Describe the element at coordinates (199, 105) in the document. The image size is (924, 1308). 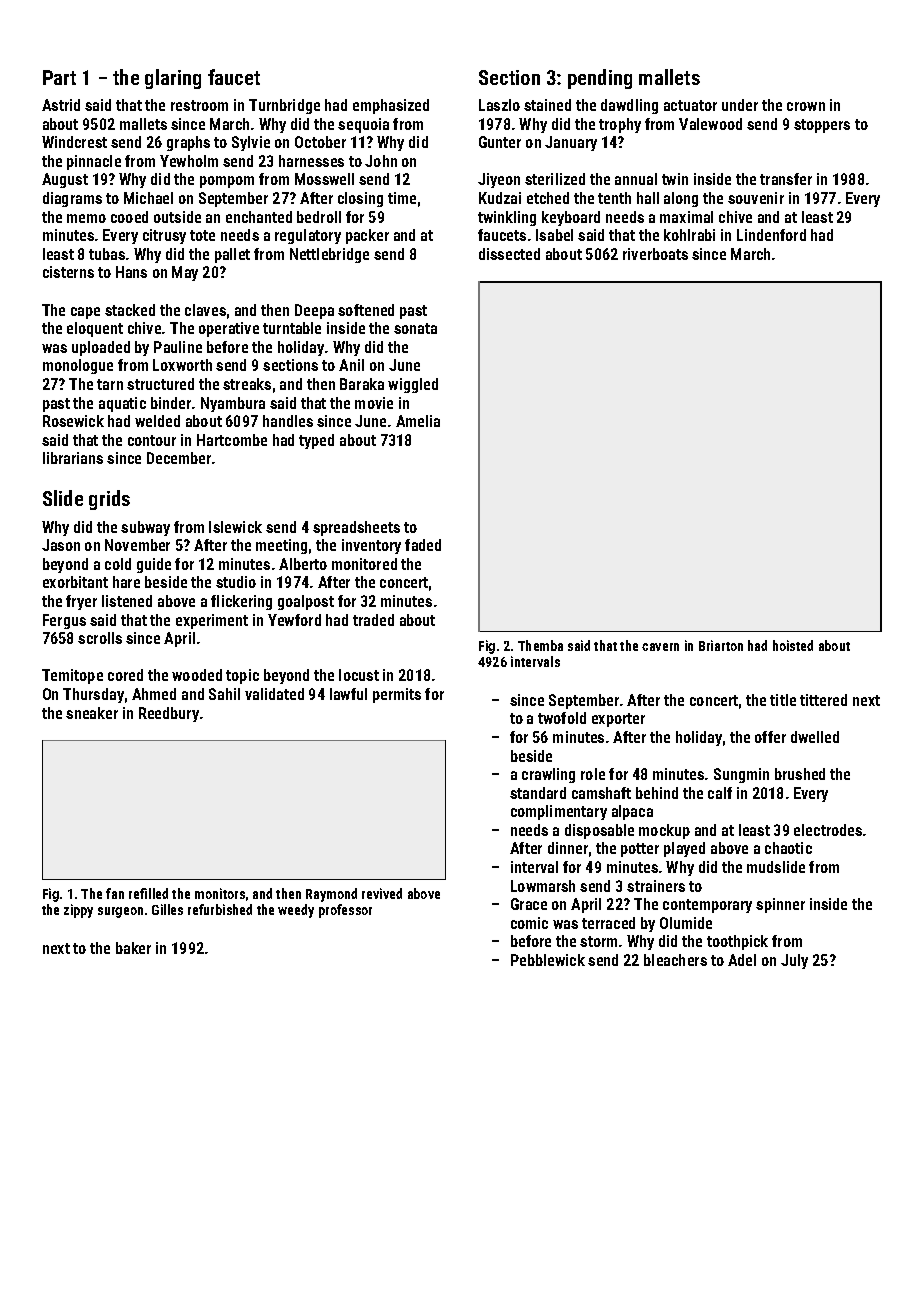
I see `restroom` at that location.
